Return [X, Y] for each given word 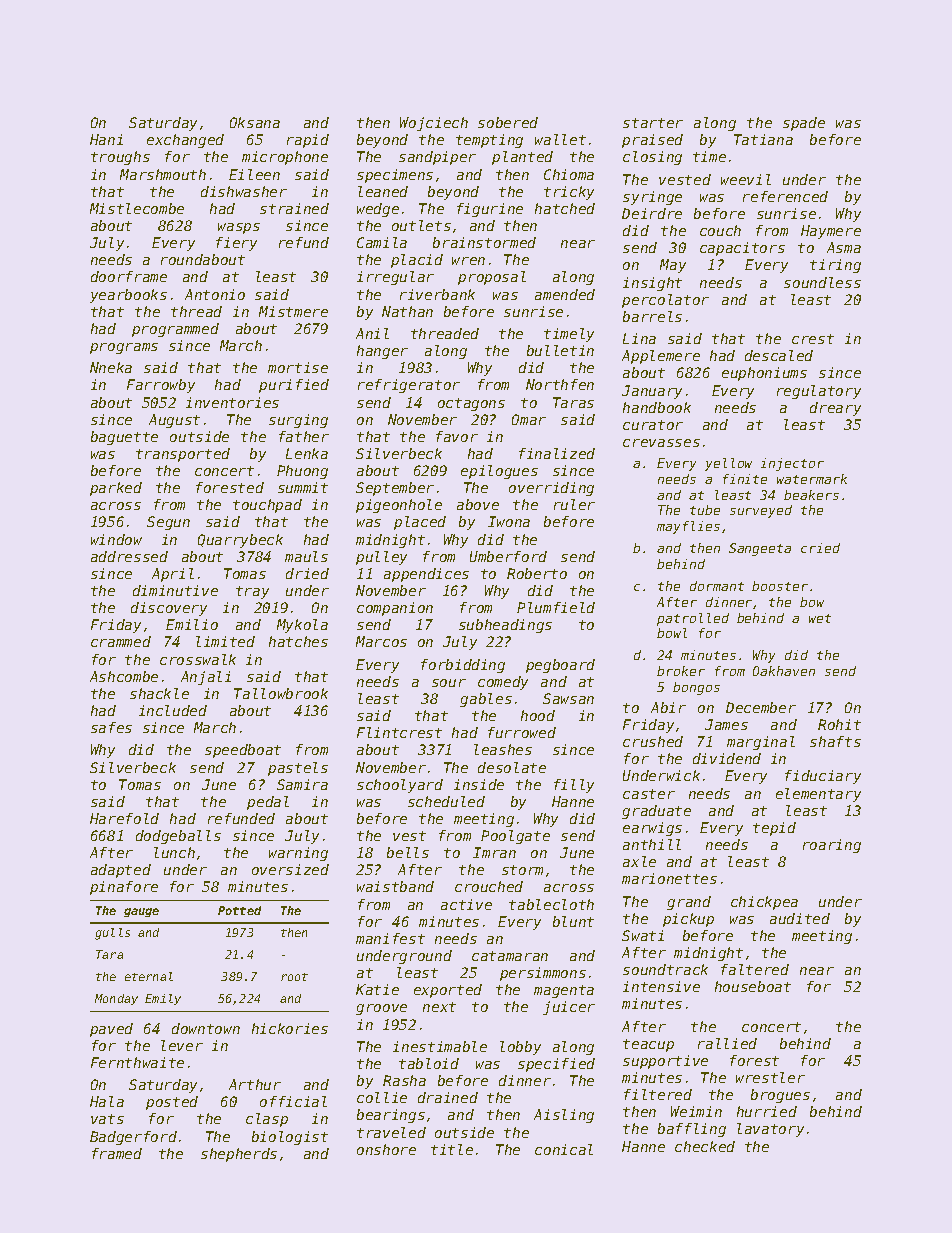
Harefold [124, 818]
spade [804, 124]
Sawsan [568, 698]
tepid [774, 829]
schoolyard [400, 786]
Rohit [839, 724]
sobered [508, 122]
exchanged [185, 141]
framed [117, 1153]
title [452, 1149]
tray [252, 592]
